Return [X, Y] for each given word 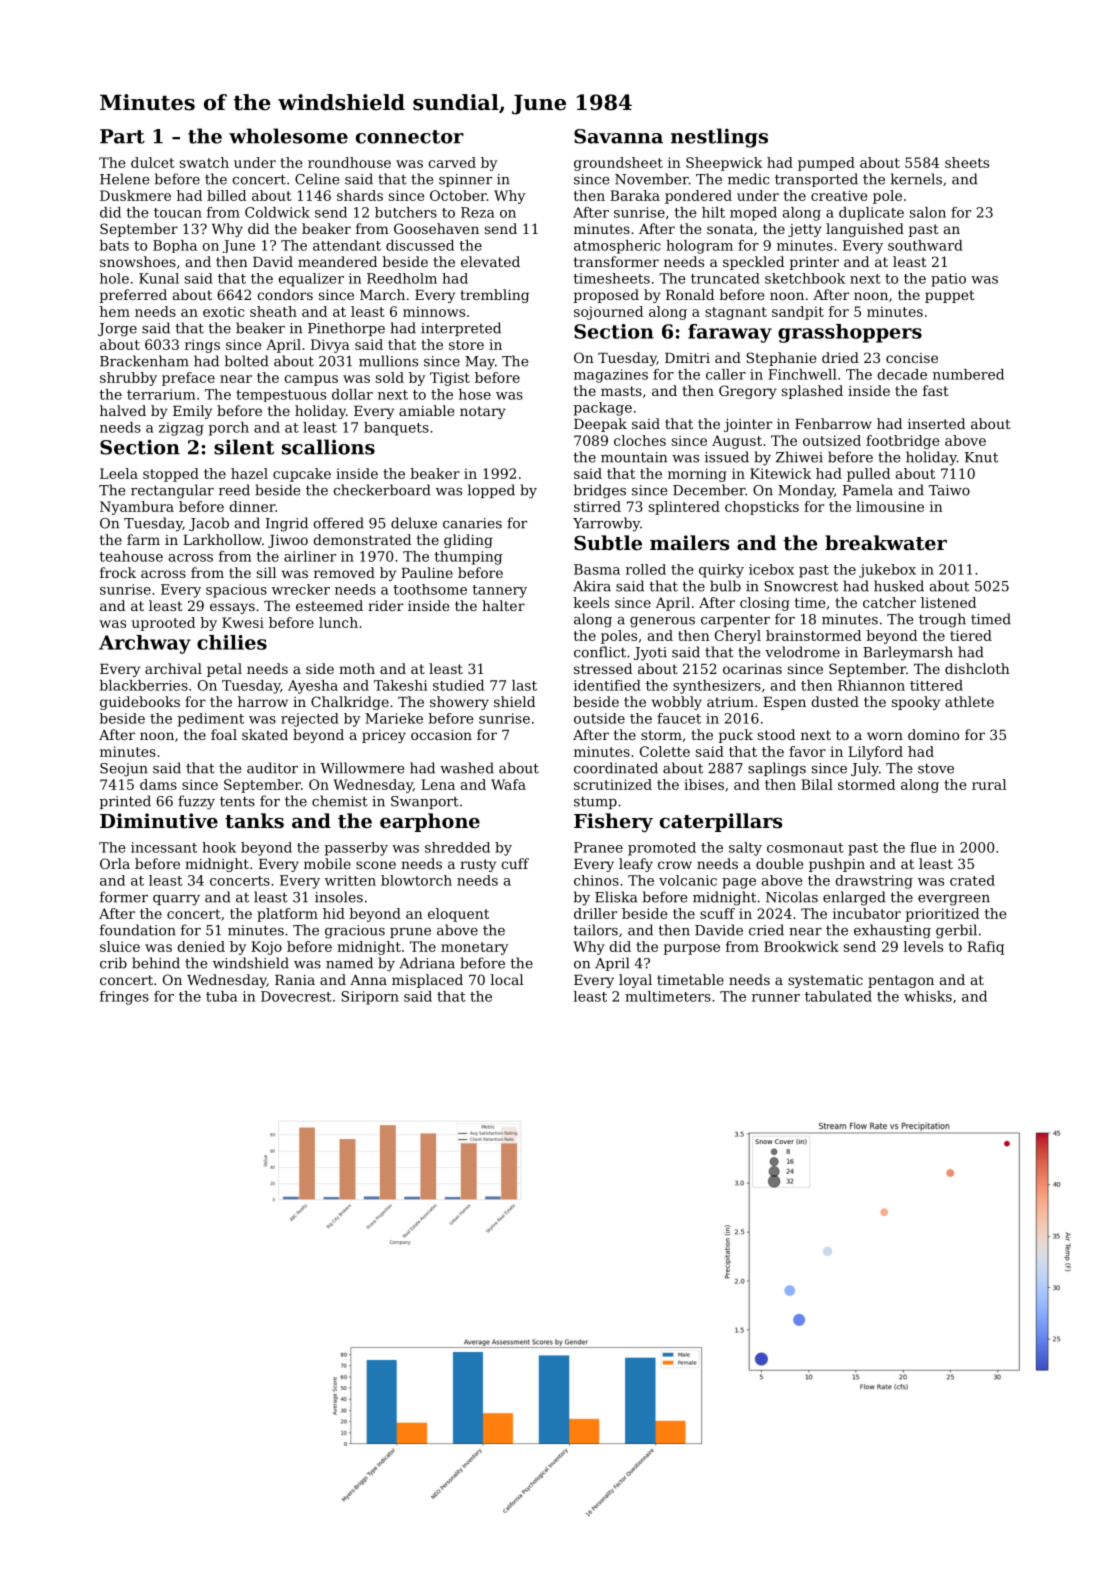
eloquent [458, 915]
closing [765, 604]
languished [865, 230]
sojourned [608, 313]
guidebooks [140, 703]
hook [219, 847]
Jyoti [650, 654]
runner [776, 998]
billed [226, 195]
